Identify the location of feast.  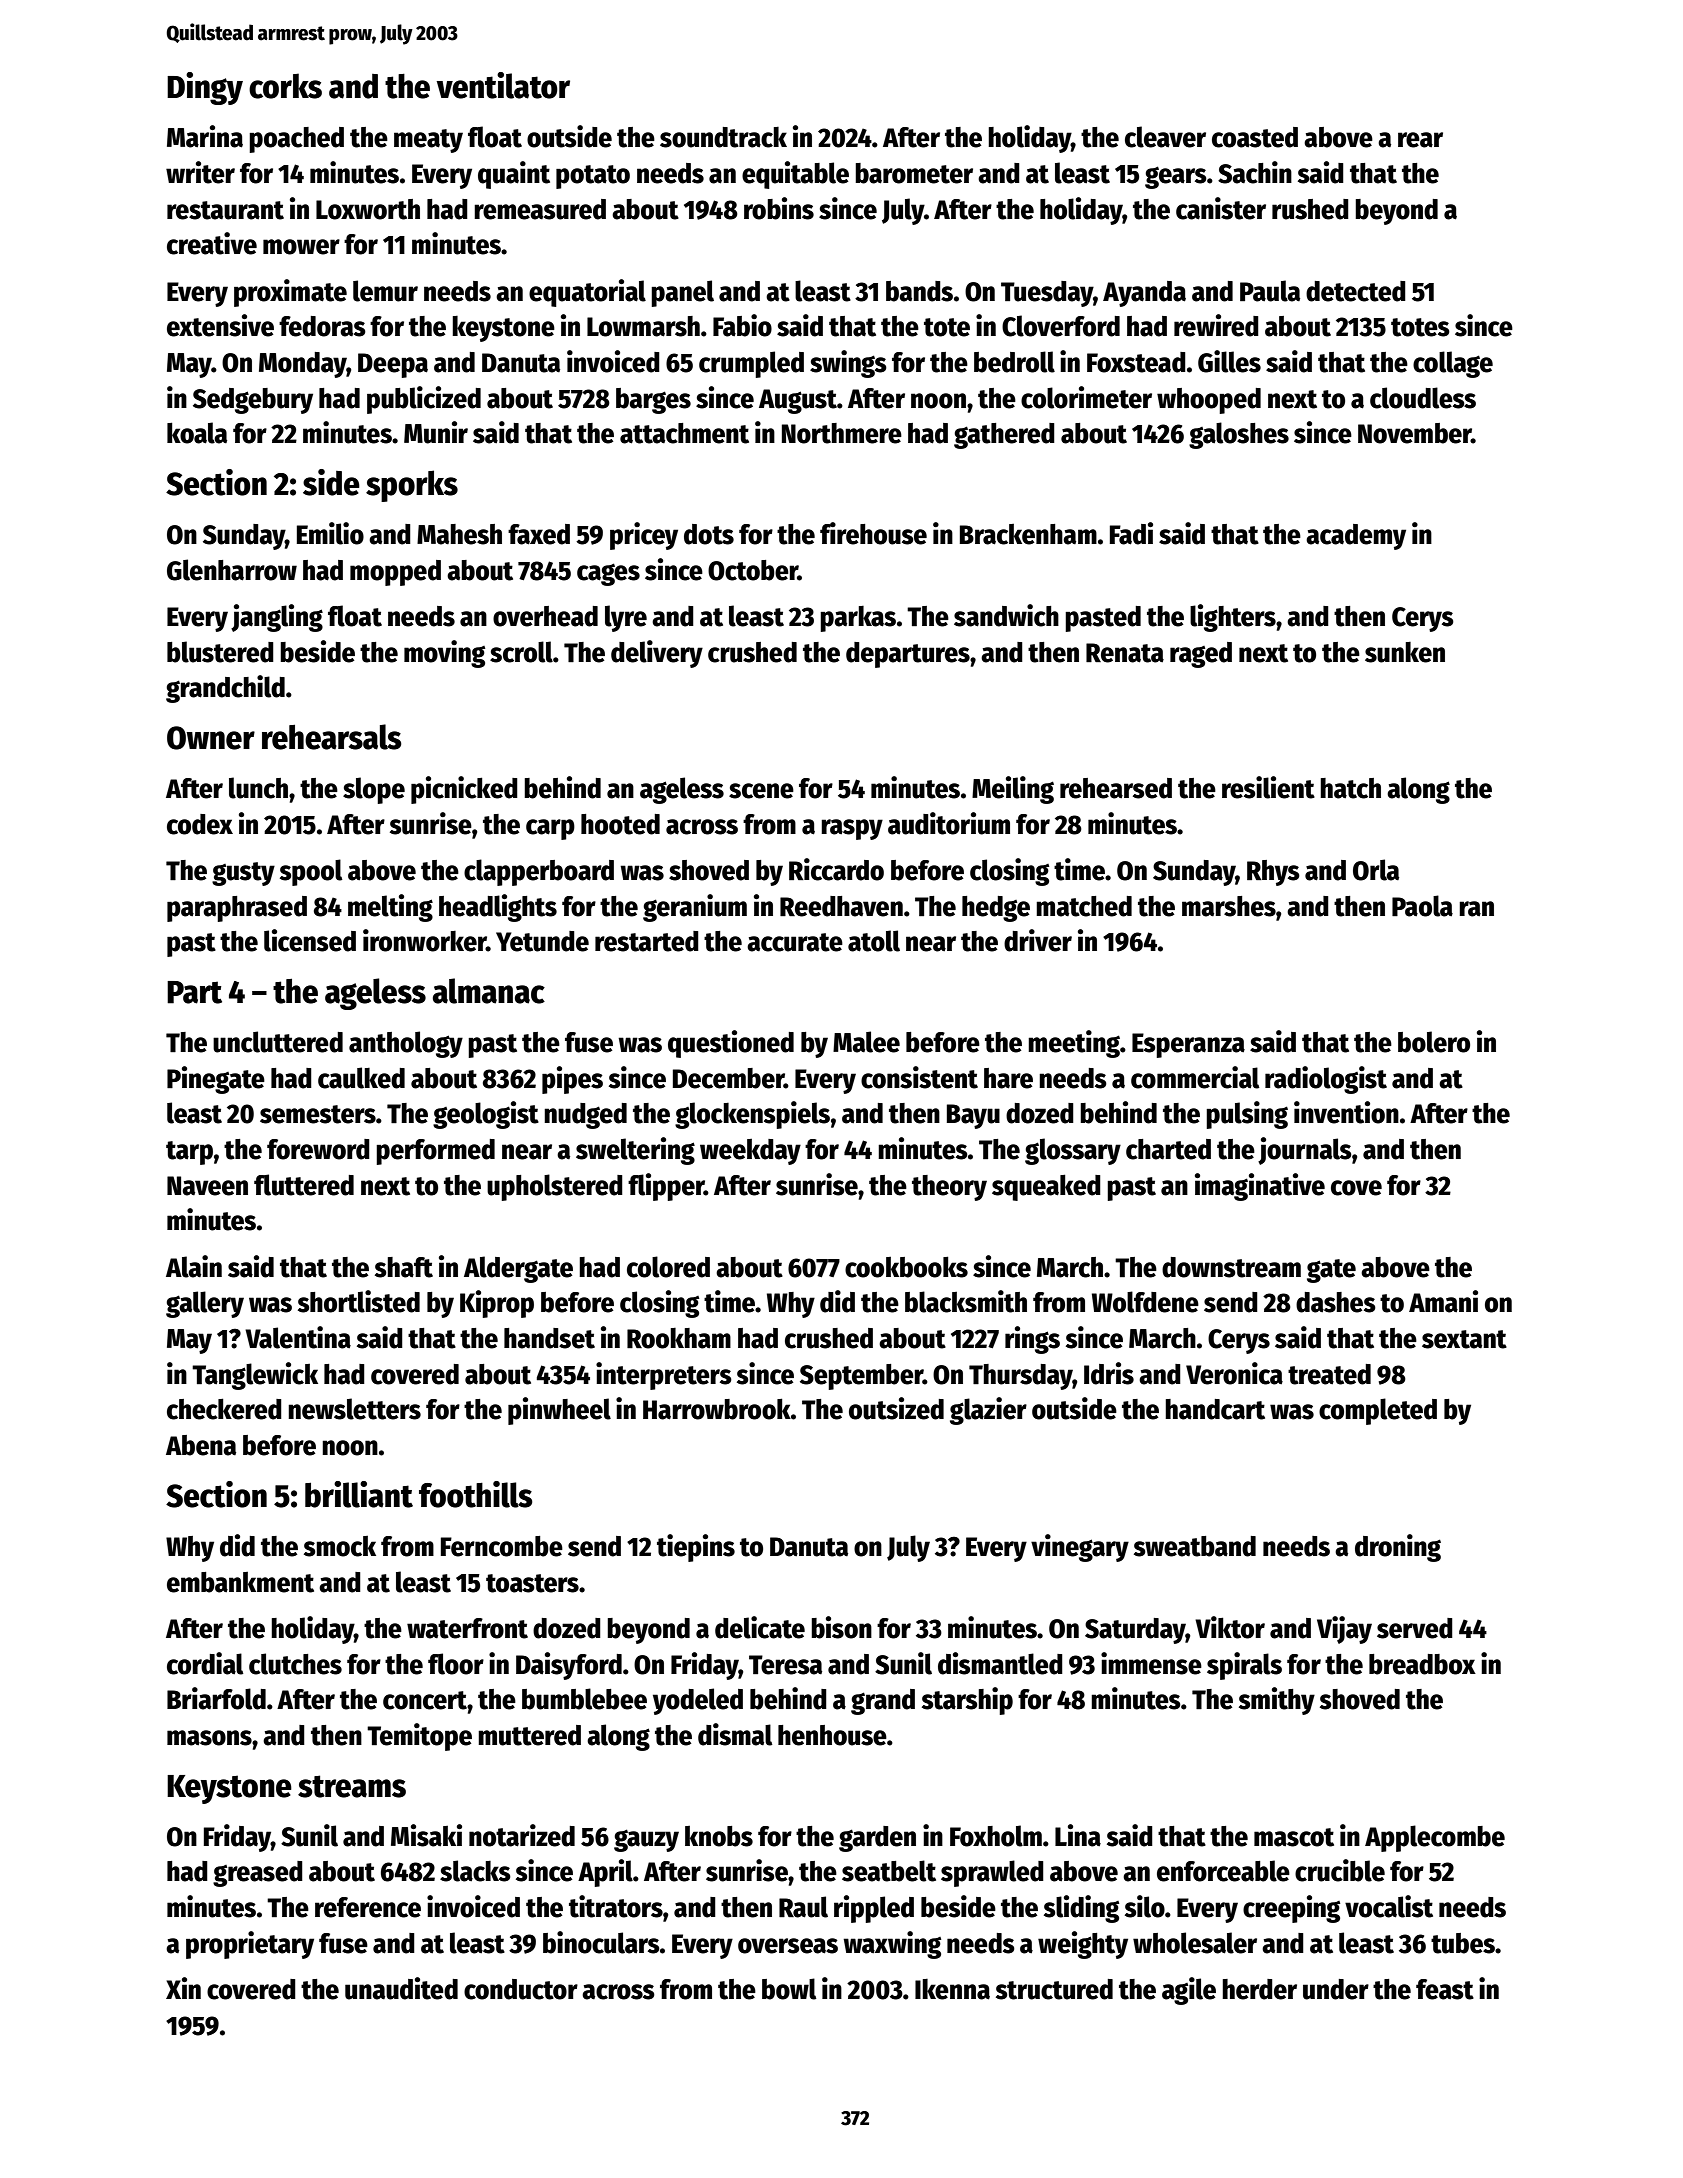
(1445, 1989).
